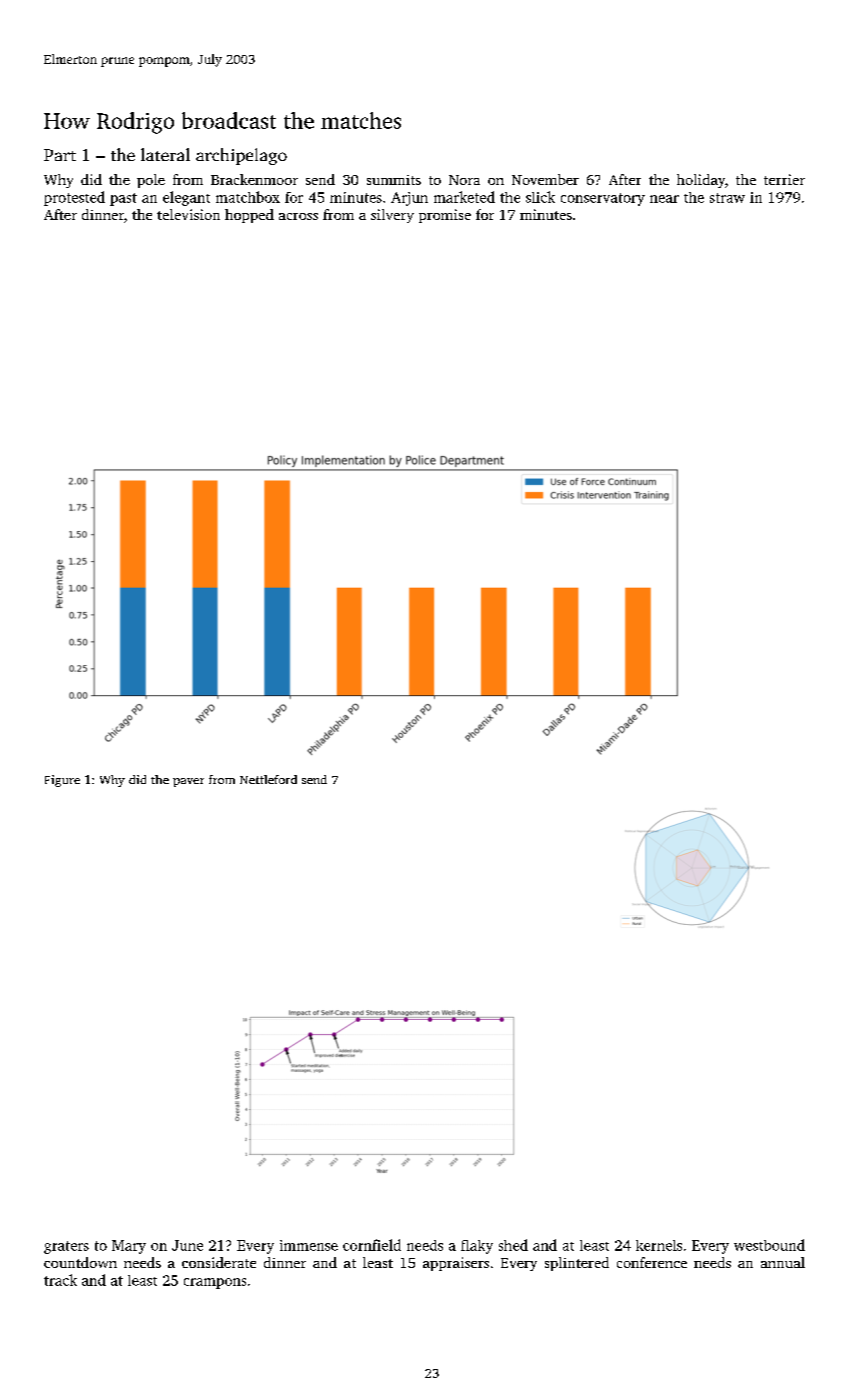 This screenshot has height=1400, width=849. What do you see at coordinates (268, 779) in the screenshot?
I see `Nettleford` at bounding box center [268, 779].
